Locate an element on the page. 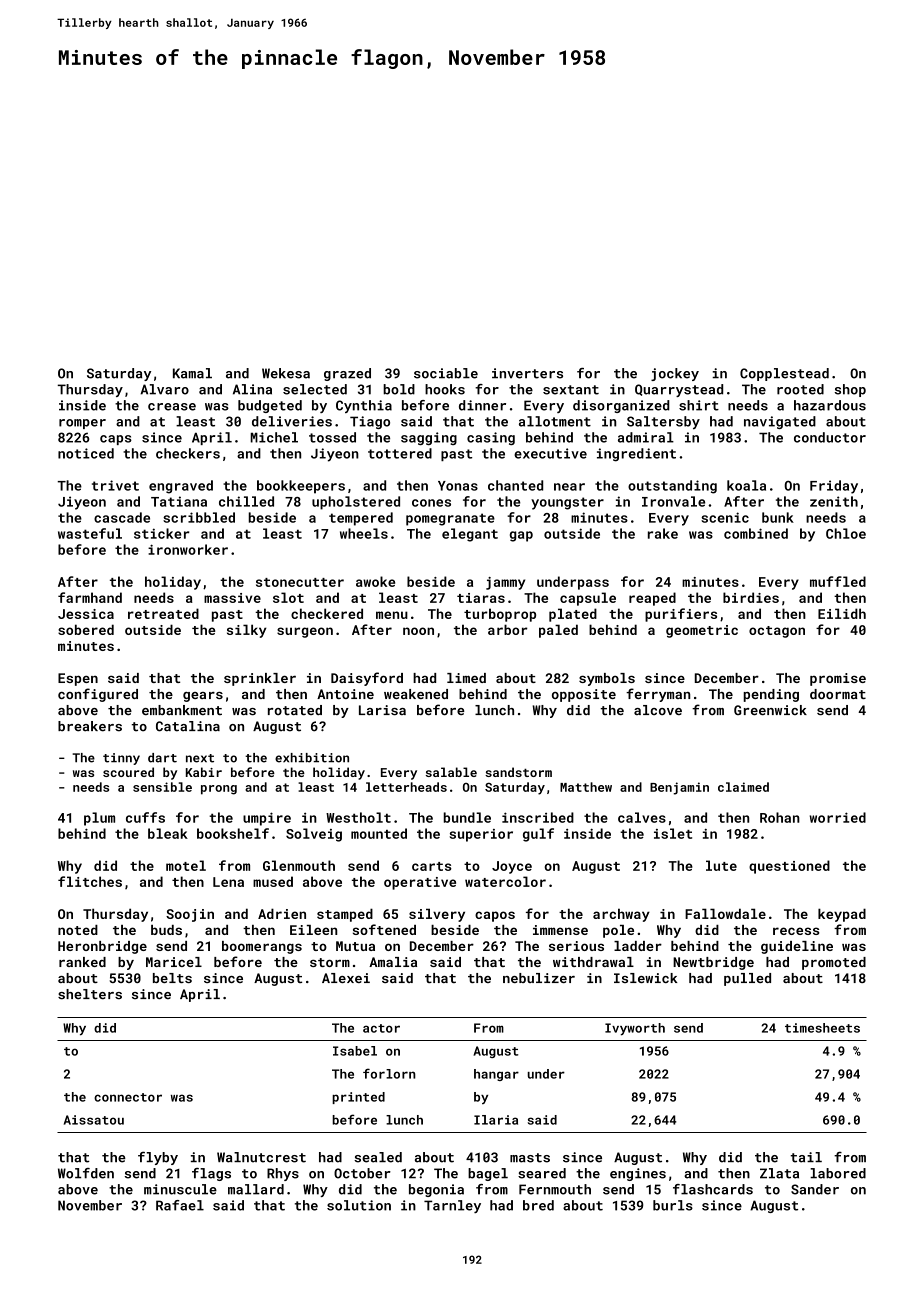 The height and width of the document is (1308, 924). ferryman is located at coordinates (658, 695).
